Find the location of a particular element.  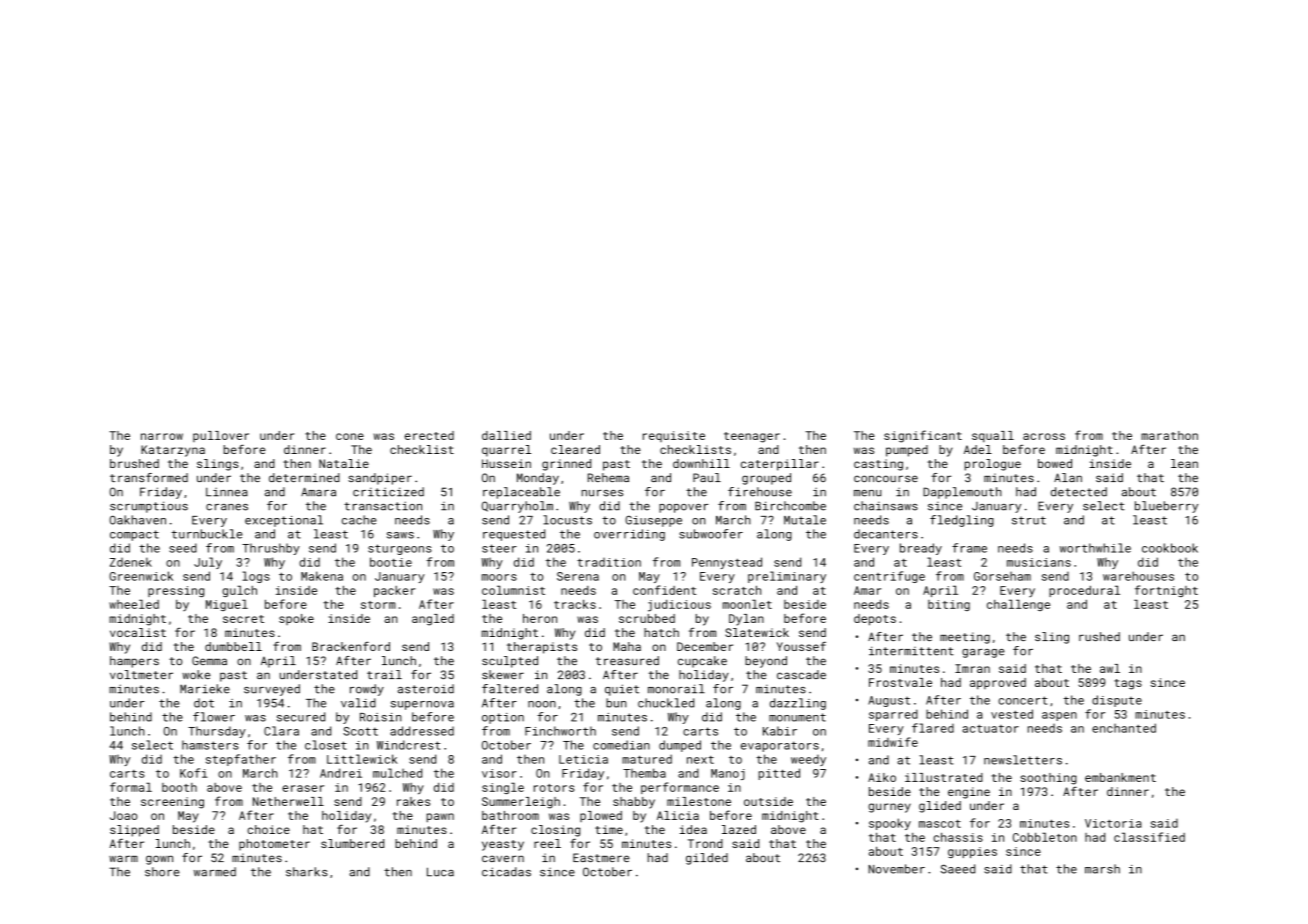

significant is located at coordinates (923, 436).
